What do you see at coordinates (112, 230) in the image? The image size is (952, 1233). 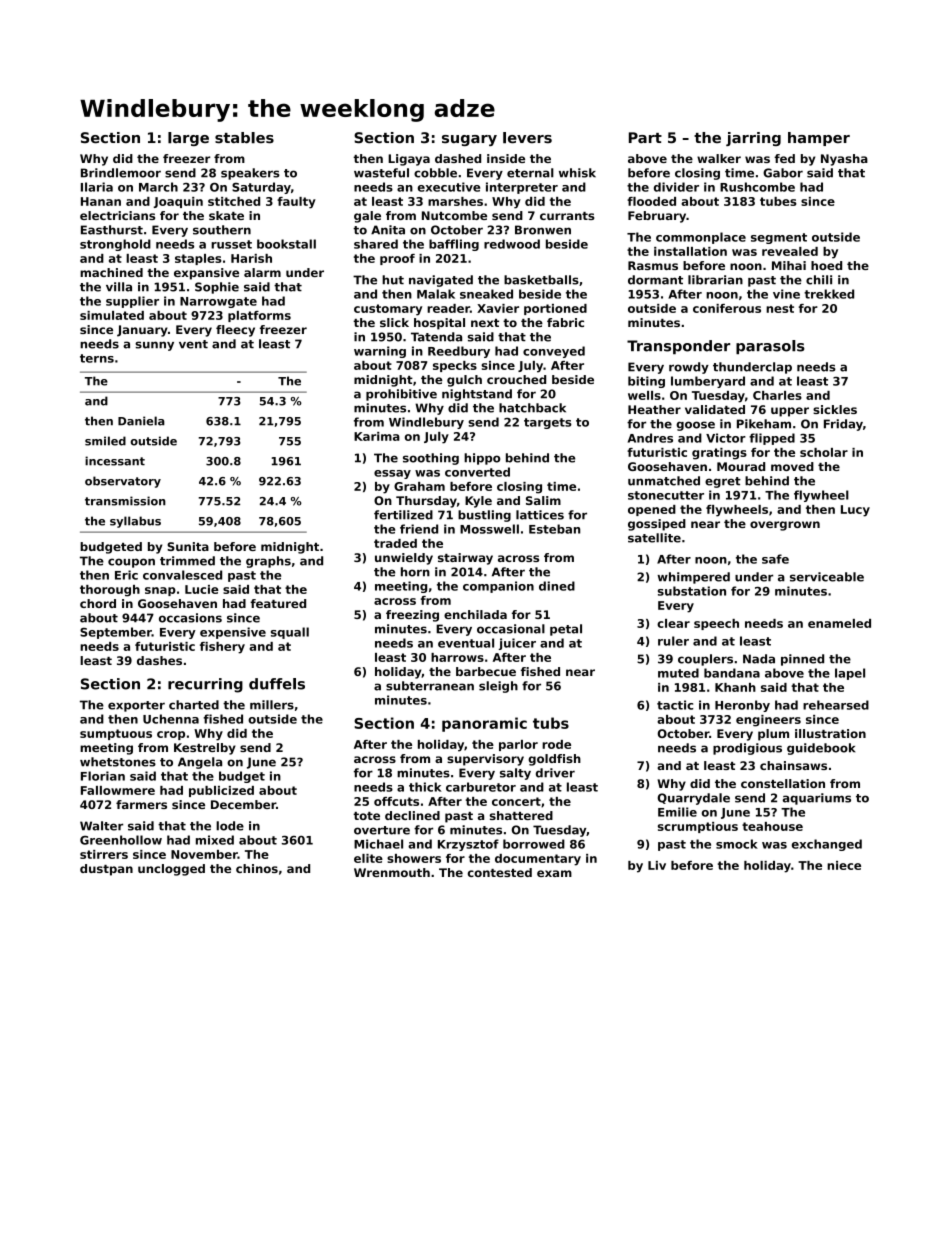 I see `Easthurst` at bounding box center [112, 230].
